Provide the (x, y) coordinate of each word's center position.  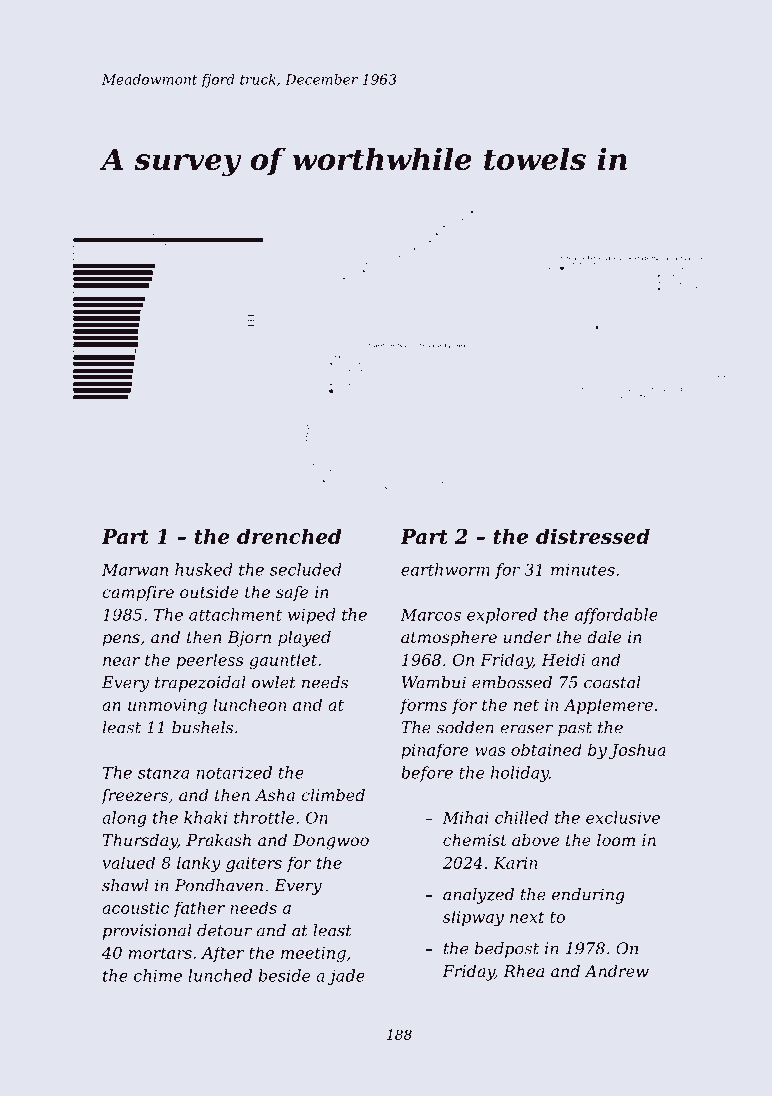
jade (346, 977)
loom (616, 840)
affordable (616, 616)
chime (158, 975)
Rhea (523, 971)
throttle (264, 817)
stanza (163, 773)
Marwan (135, 569)
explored (502, 616)
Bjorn (249, 639)
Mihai (466, 817)
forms (423, 706)
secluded (305, 569)
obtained (546, 749)
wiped (311, 616)
